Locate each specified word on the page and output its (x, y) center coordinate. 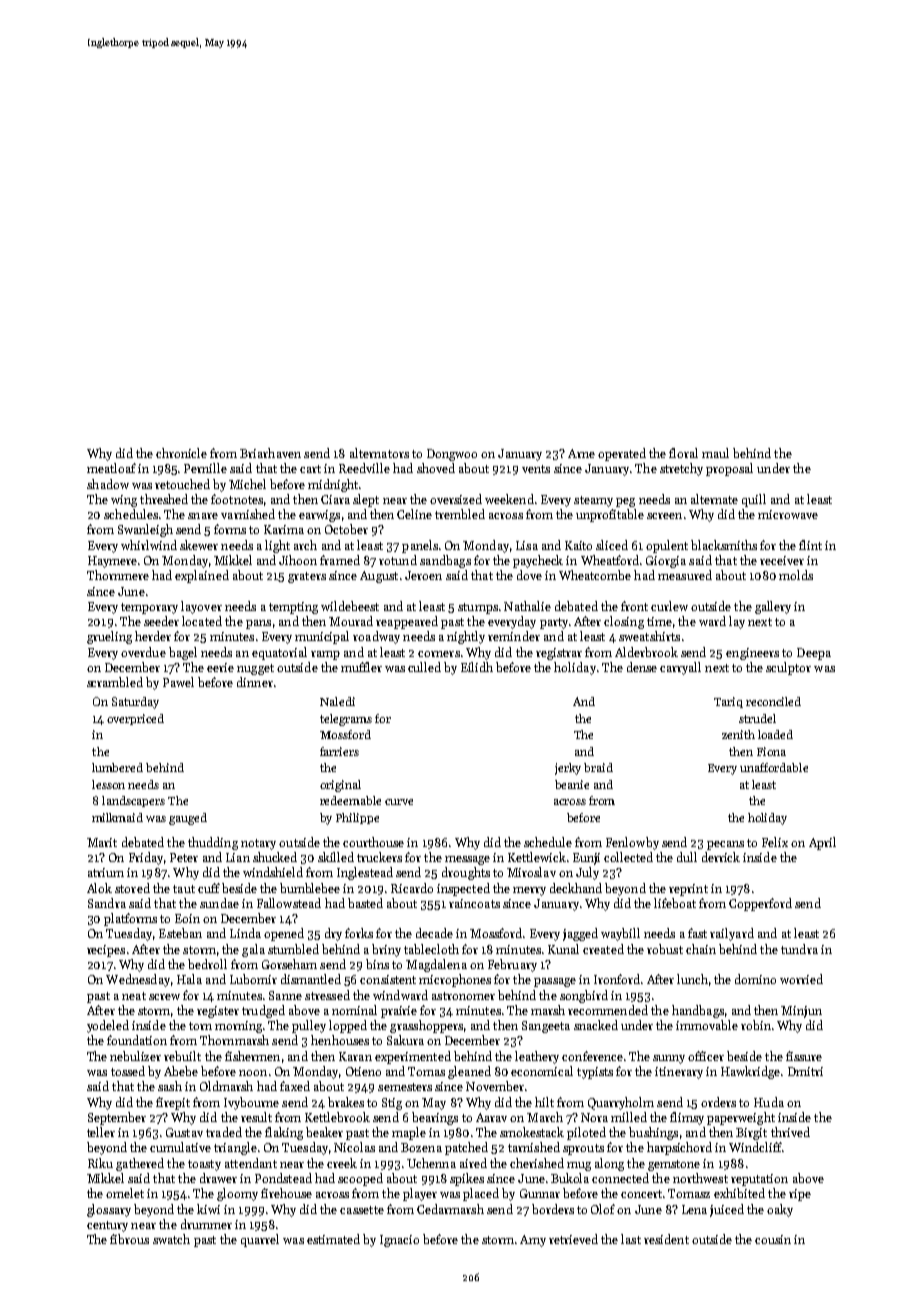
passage (555, 982)
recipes (106, 951)
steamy (593, 501)
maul (715, 453)
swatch (171, 1239)
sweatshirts (649, 636)
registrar (559, 654)
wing (124, 501)
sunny (669, 1059)
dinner (255, 682)
